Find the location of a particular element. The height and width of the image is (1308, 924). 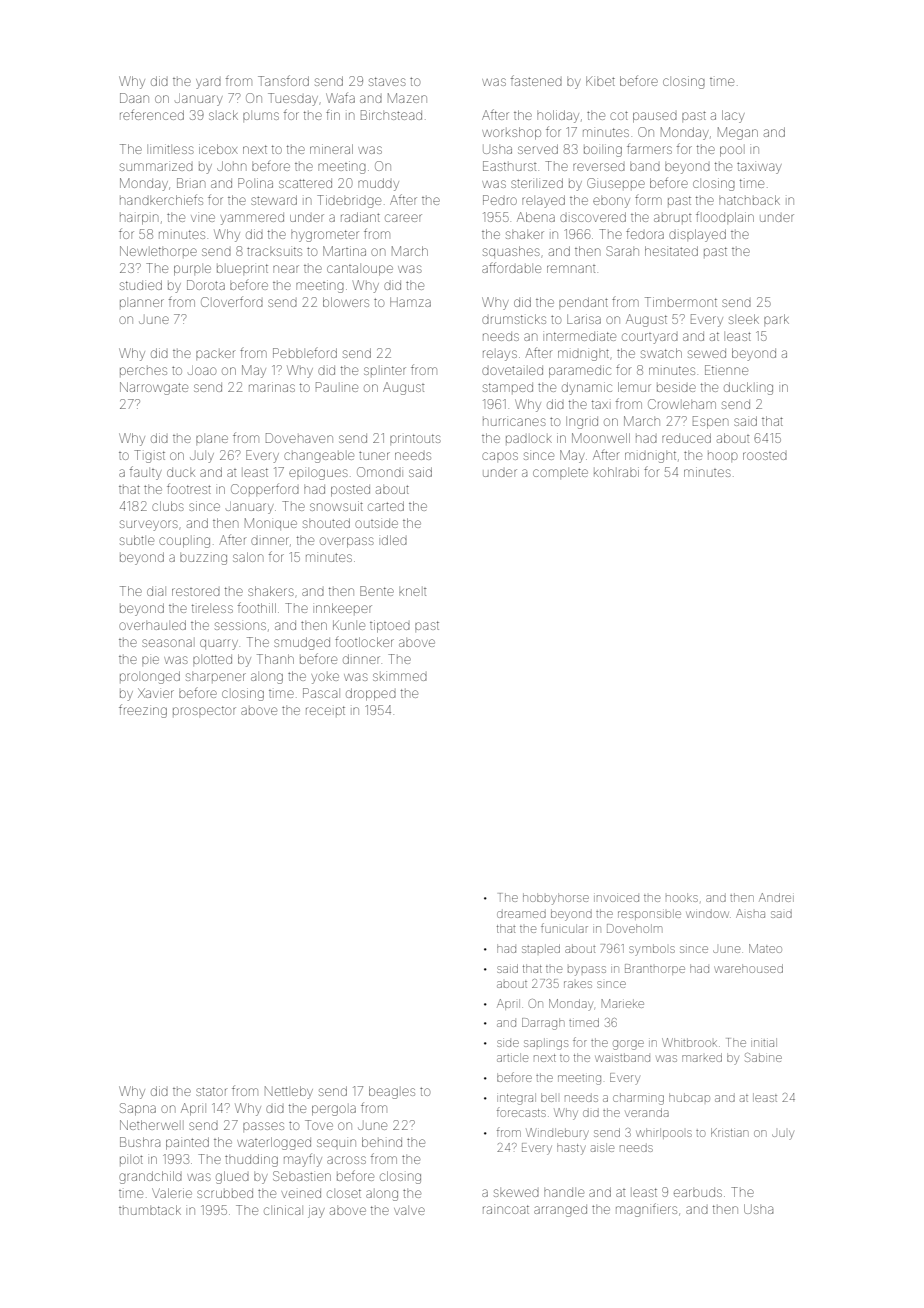

Branthorpe is located at coordinates (655, 969).
